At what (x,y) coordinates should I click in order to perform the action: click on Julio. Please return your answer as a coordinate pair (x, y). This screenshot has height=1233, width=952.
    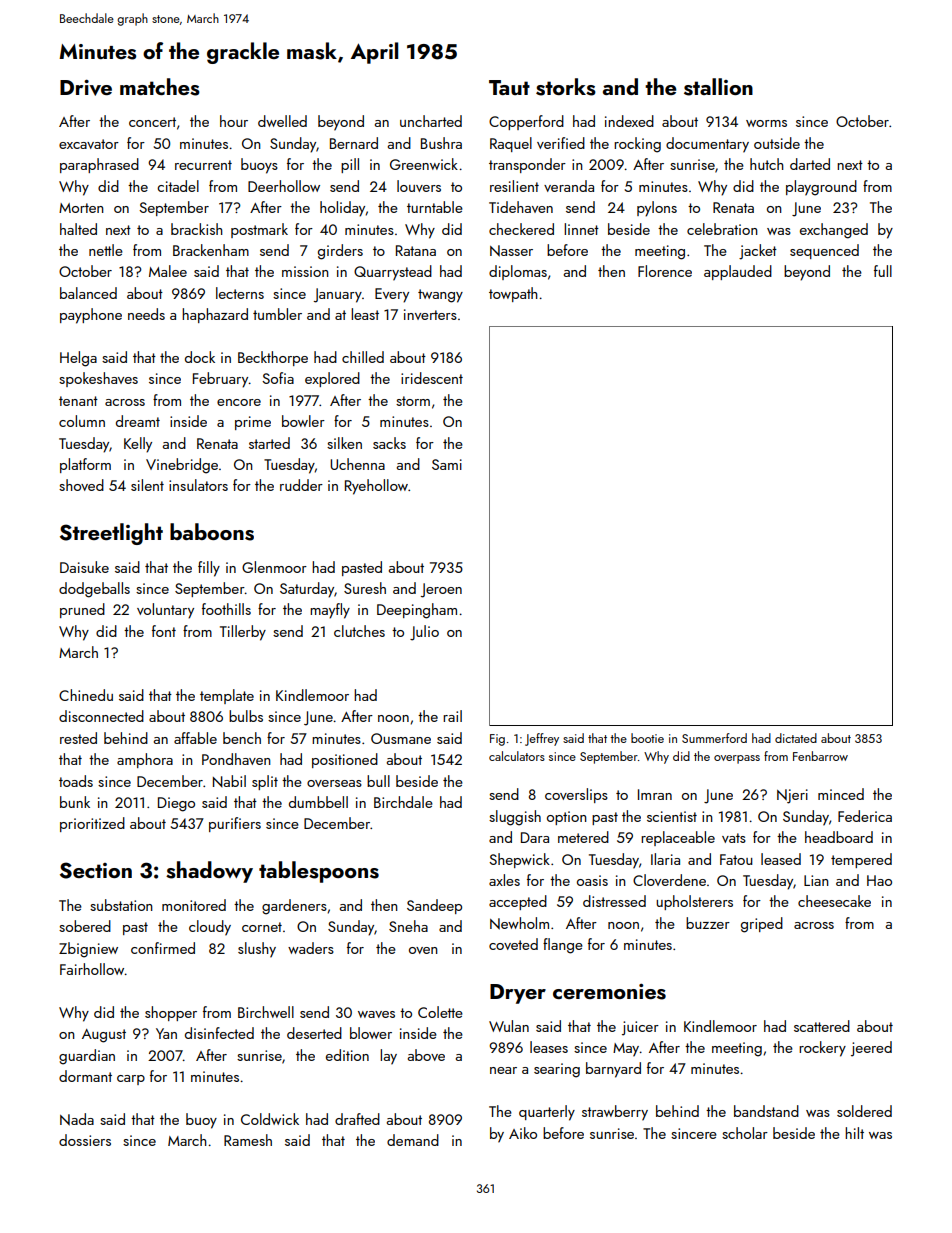
    Looking at the image, I should click on (424, 633).
